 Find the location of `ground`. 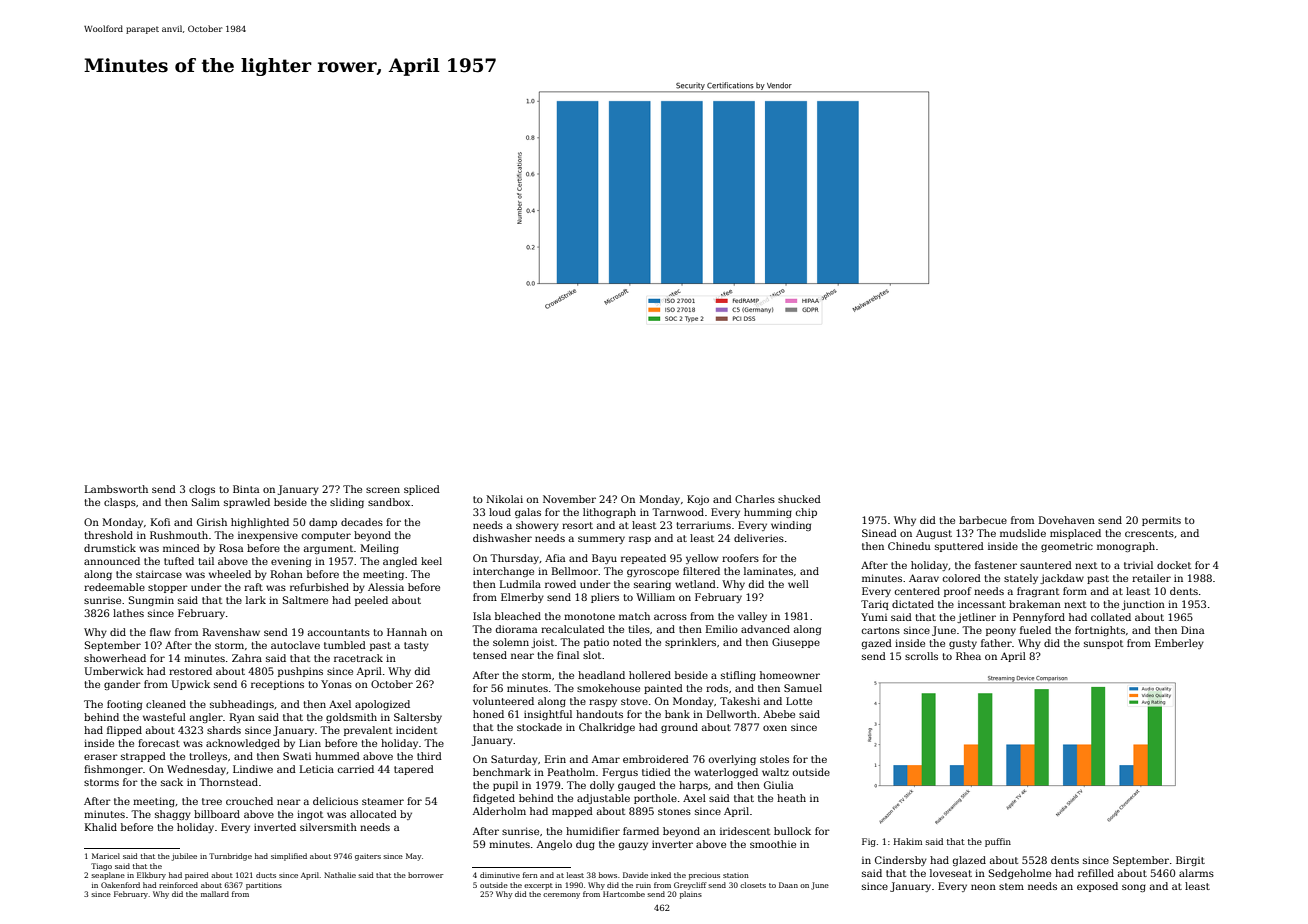

ground is located at coordinates (679, 728).
